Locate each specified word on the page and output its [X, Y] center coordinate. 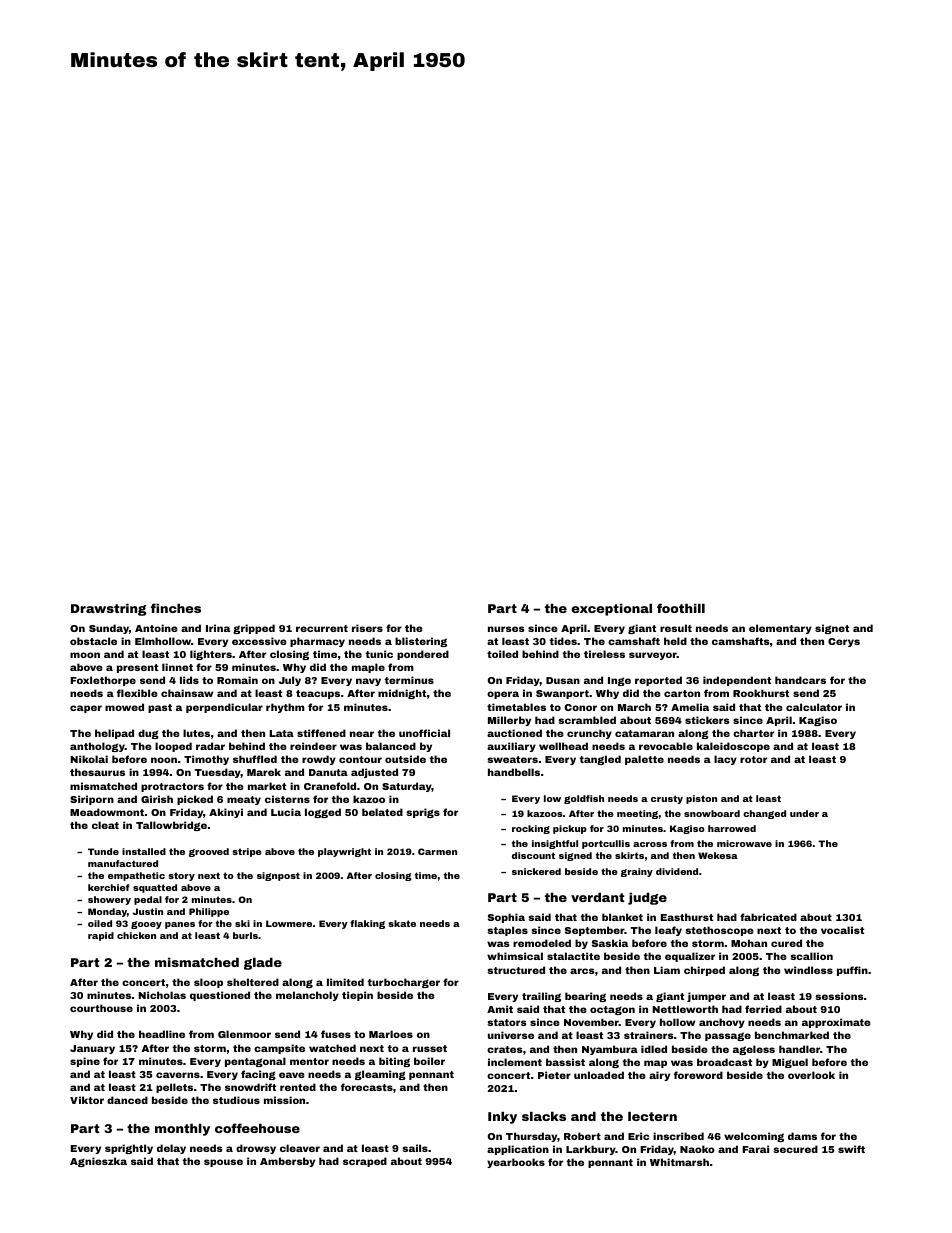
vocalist [842, 930]
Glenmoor [244, 1034]
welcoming [754, 1137]
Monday [107, 912]
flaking [367, 924]
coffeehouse [257, 1128]
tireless [604, 654]
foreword [698, 1075]
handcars [800, 680]
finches [176, 608]
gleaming [380, 1075]
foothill [681, 608]
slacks [544, 1116]
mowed [124, 707]
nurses [506, 629]
